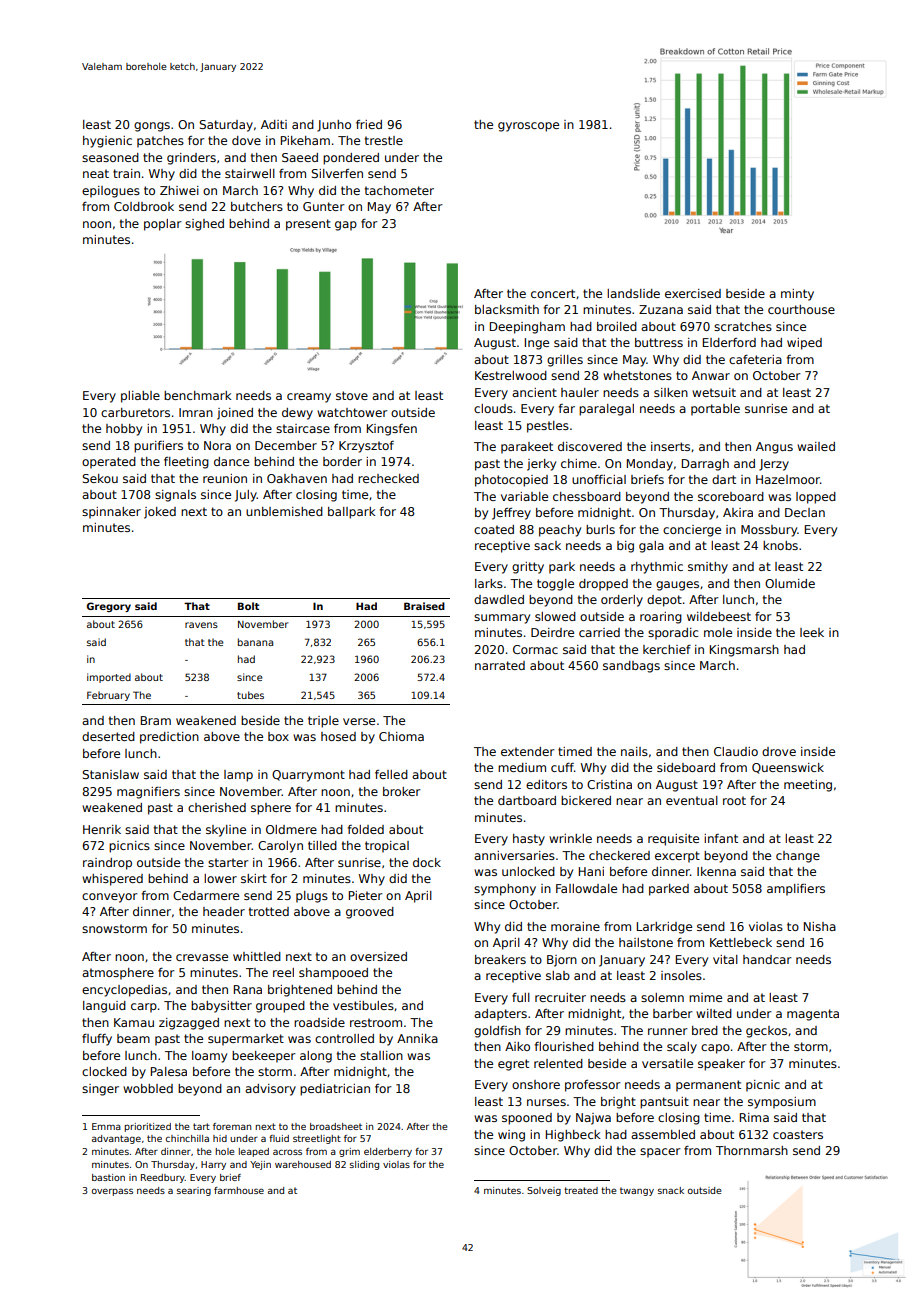 The height and width of the page is (1308, 924). I want to click on gap, so click(346, 226).
